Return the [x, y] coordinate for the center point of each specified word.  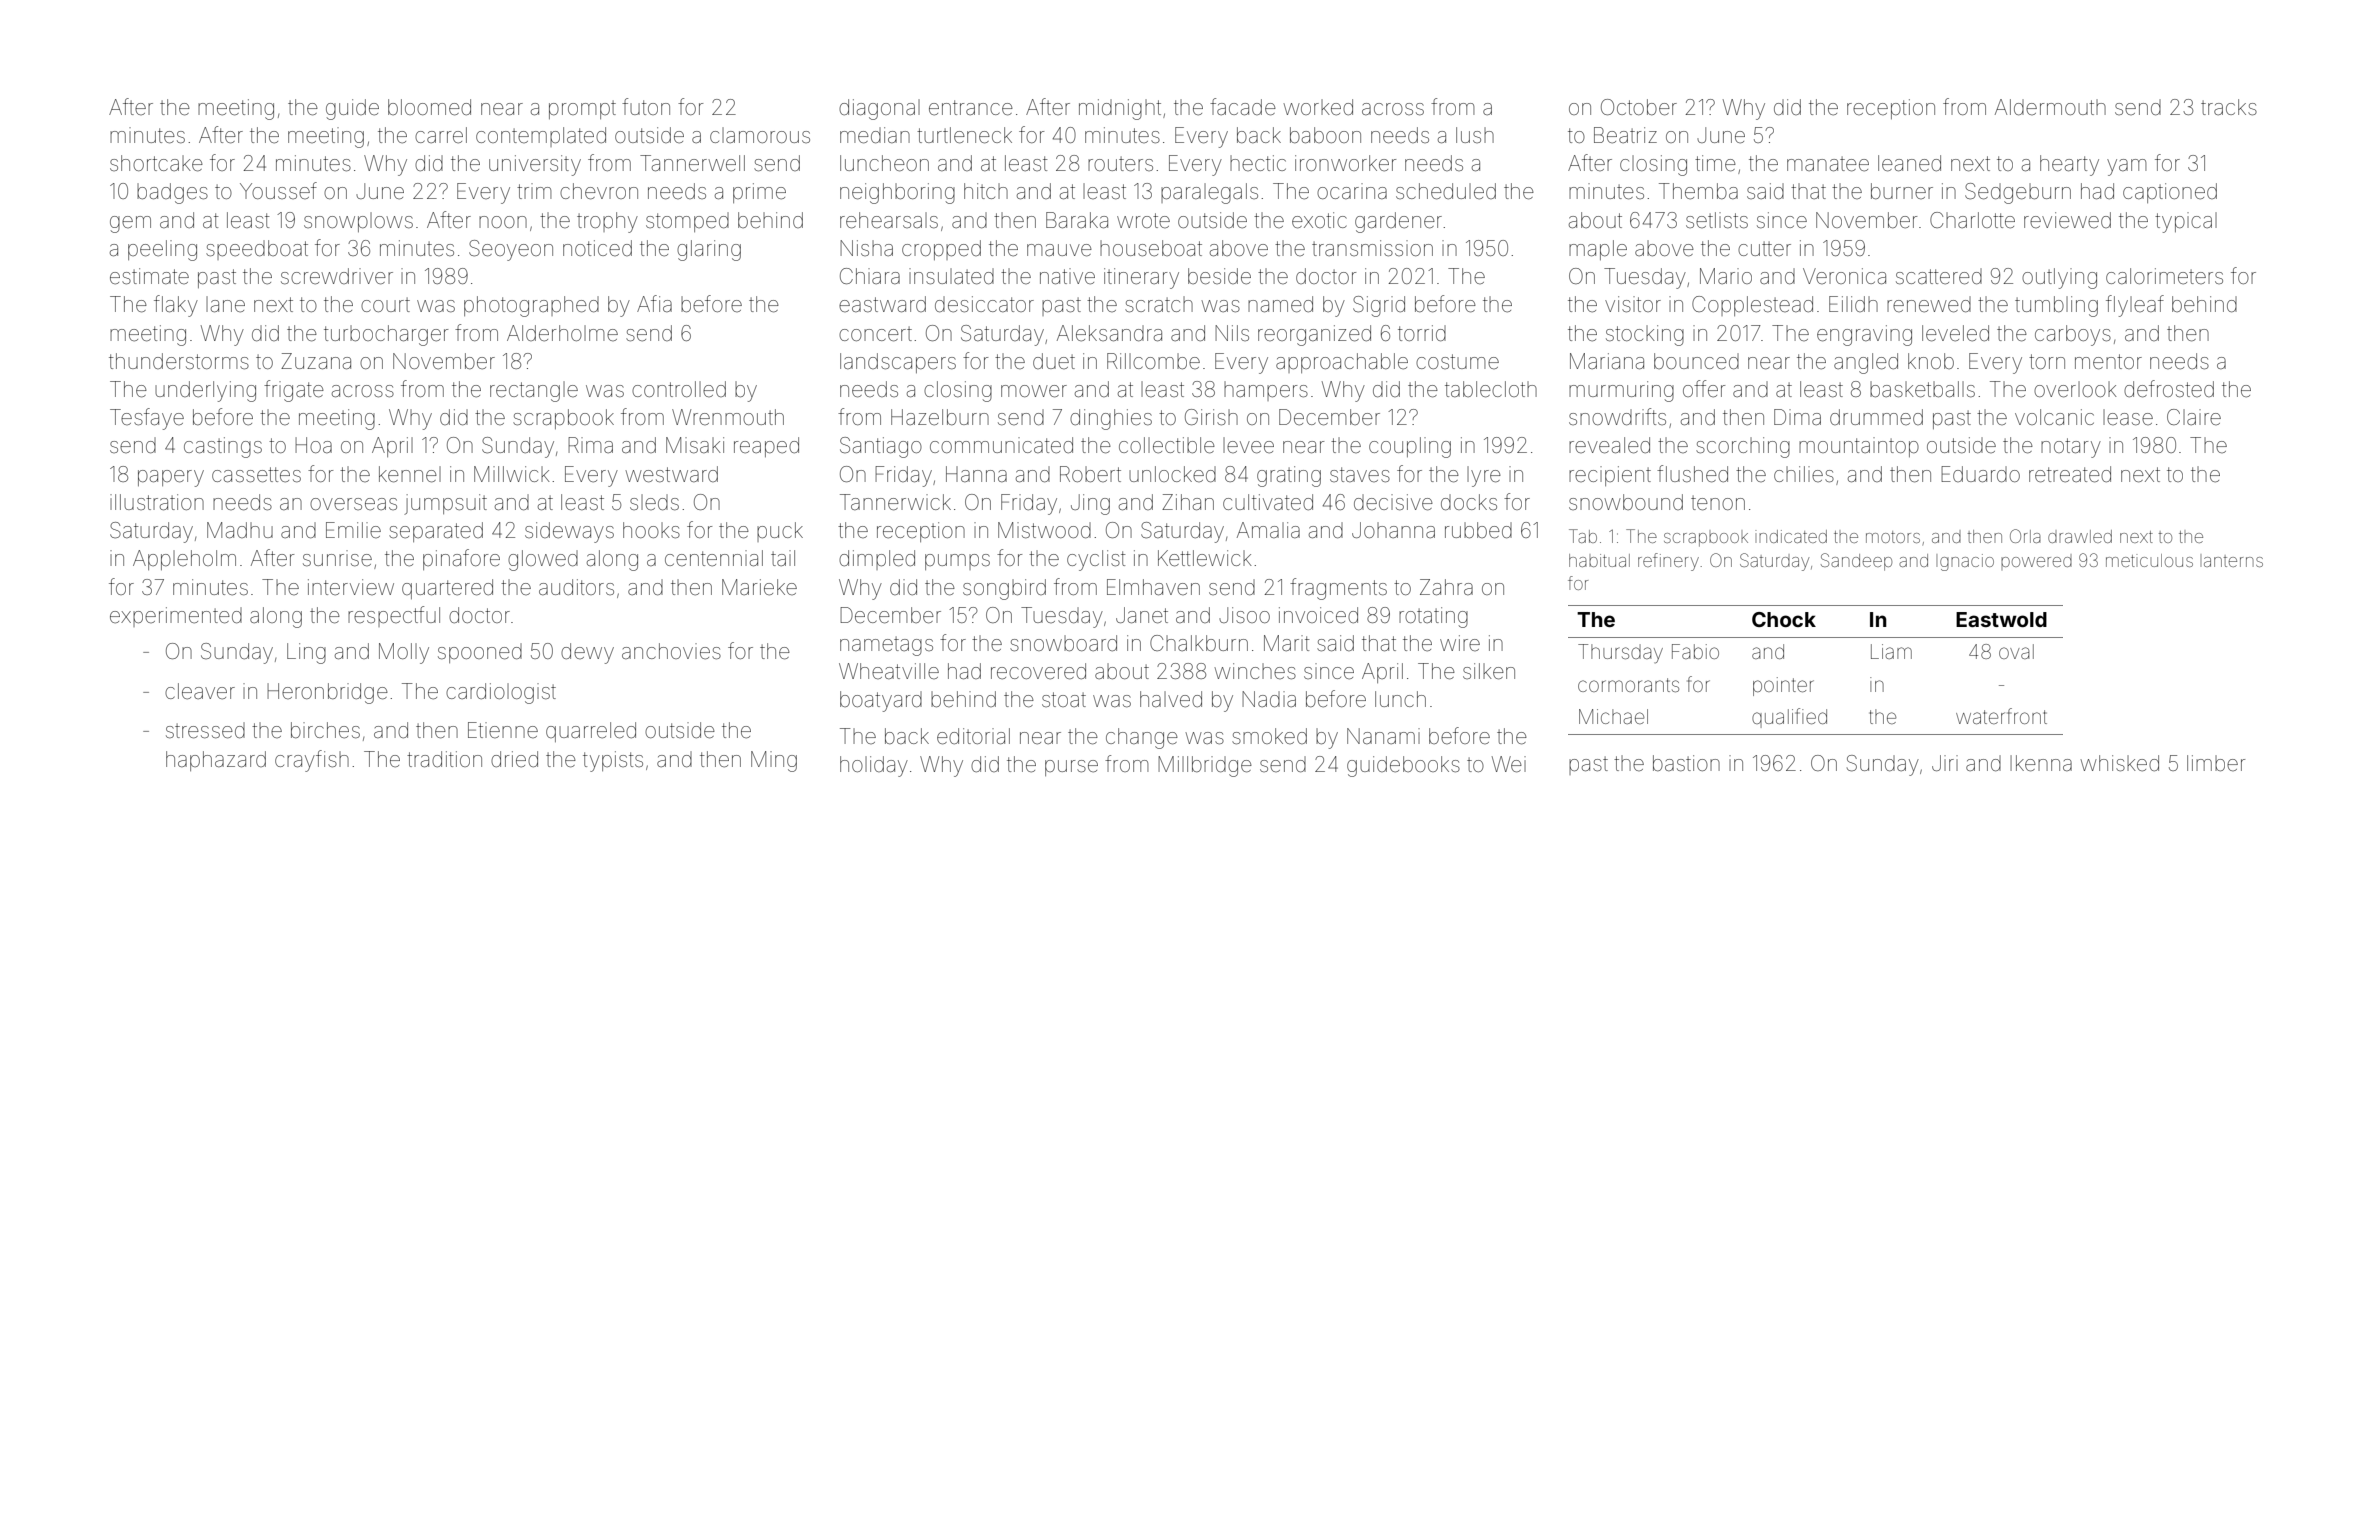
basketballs [1922, 389]
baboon [1325, 135]
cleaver [200, 691]
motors [1893, 537]
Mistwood [1044, 530]
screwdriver [337, 276]
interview [351, 587]
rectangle [534, 391]
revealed [1609, 445]
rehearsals [889, 220]
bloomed [429, 107]
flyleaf [2135, 306]
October [1639, 107]
